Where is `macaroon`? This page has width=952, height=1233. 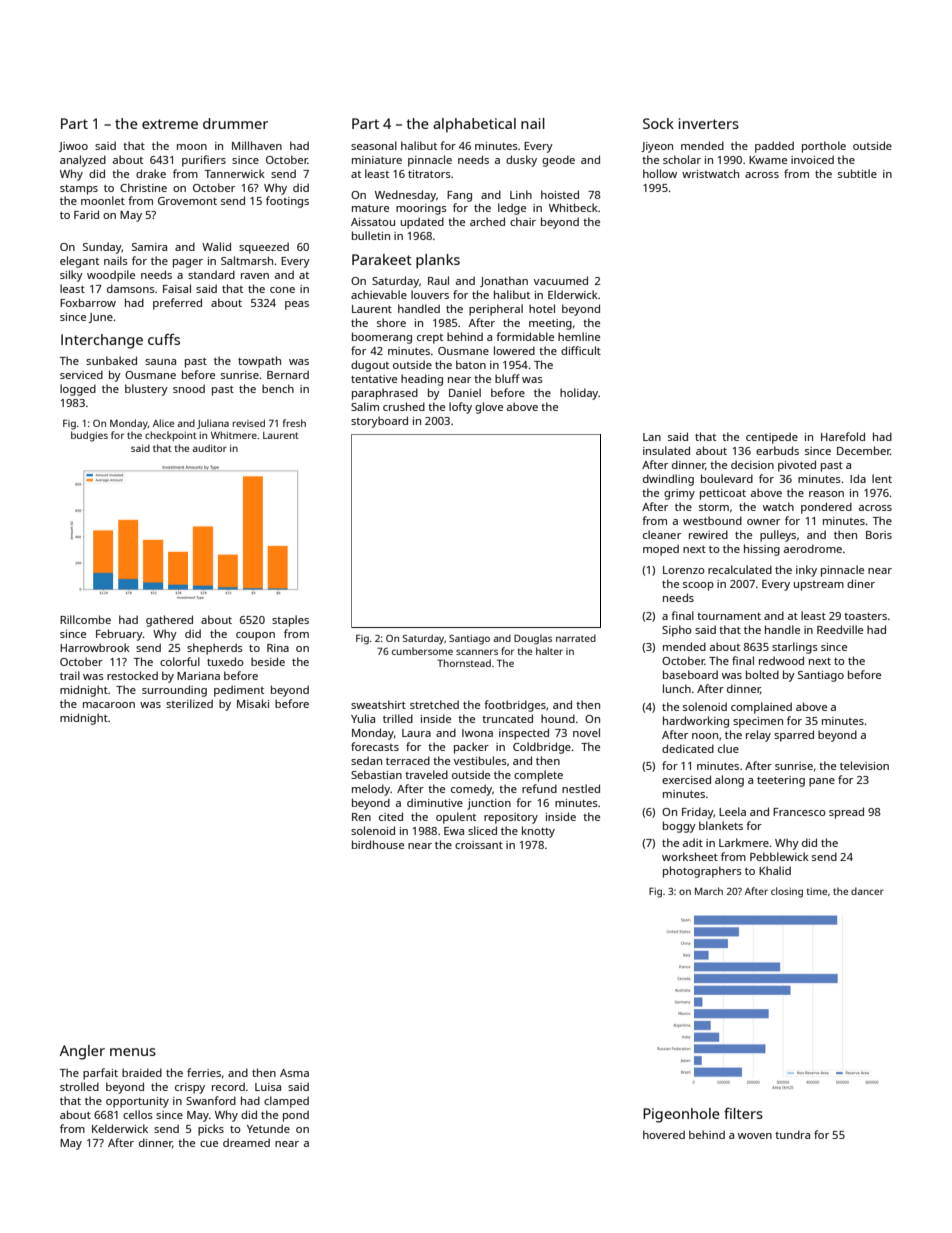
macaroon is located at coordinates (109, 705).
